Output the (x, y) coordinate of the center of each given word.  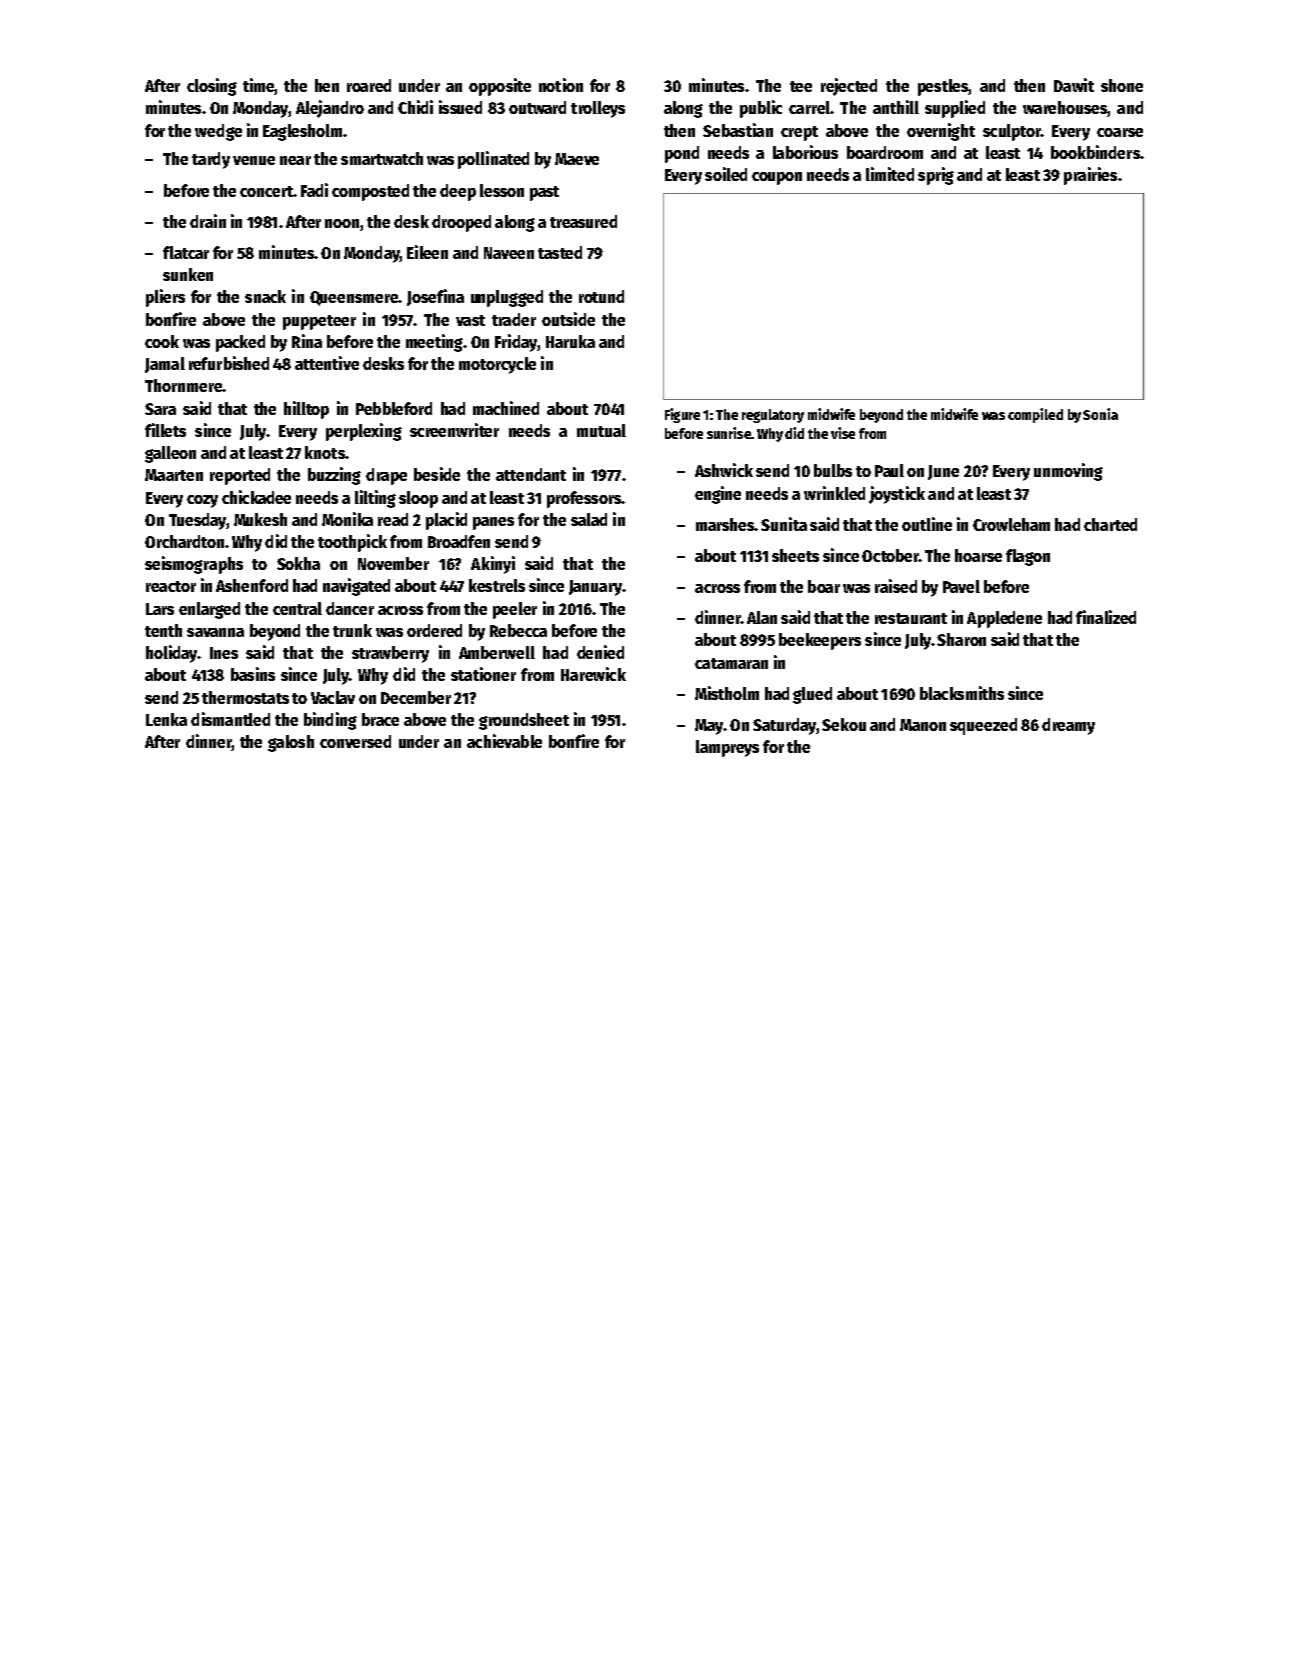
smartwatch (382, 158)
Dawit (1074, 85)
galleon (170, 454)
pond (682, 154)
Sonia (1100, 414)
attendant (531, 474)
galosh (291, 743)
